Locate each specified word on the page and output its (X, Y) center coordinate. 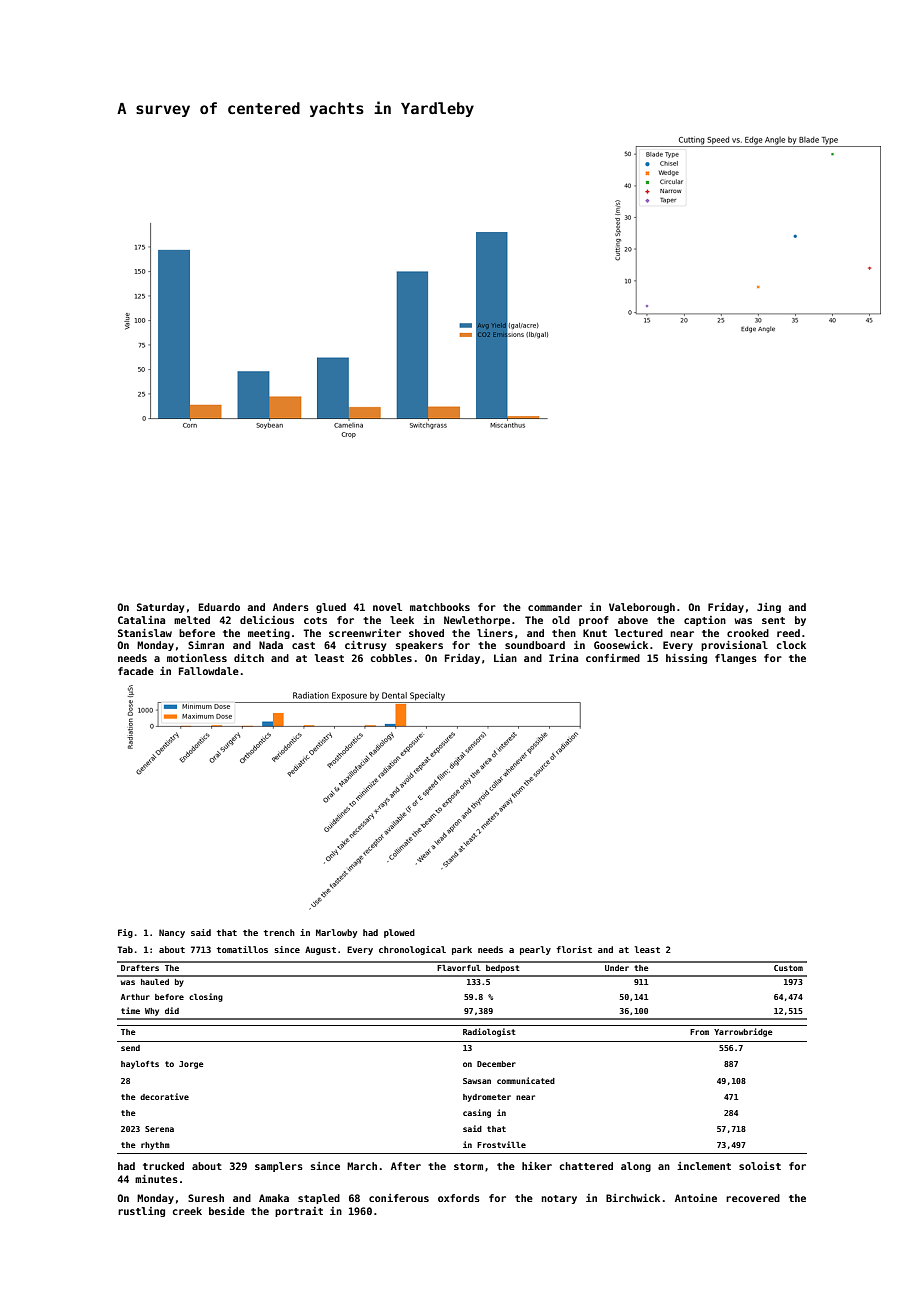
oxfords (459, 1198)
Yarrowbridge (743, 1032)
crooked (748, 633)
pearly (535, 950)
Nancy (172, 933)
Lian (505, 658)
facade (136, 671)
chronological (412, 950)
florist (574, 949)
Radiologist (489, 1032)
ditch (249, 658)
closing (206, 997)
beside (227, 1211)
